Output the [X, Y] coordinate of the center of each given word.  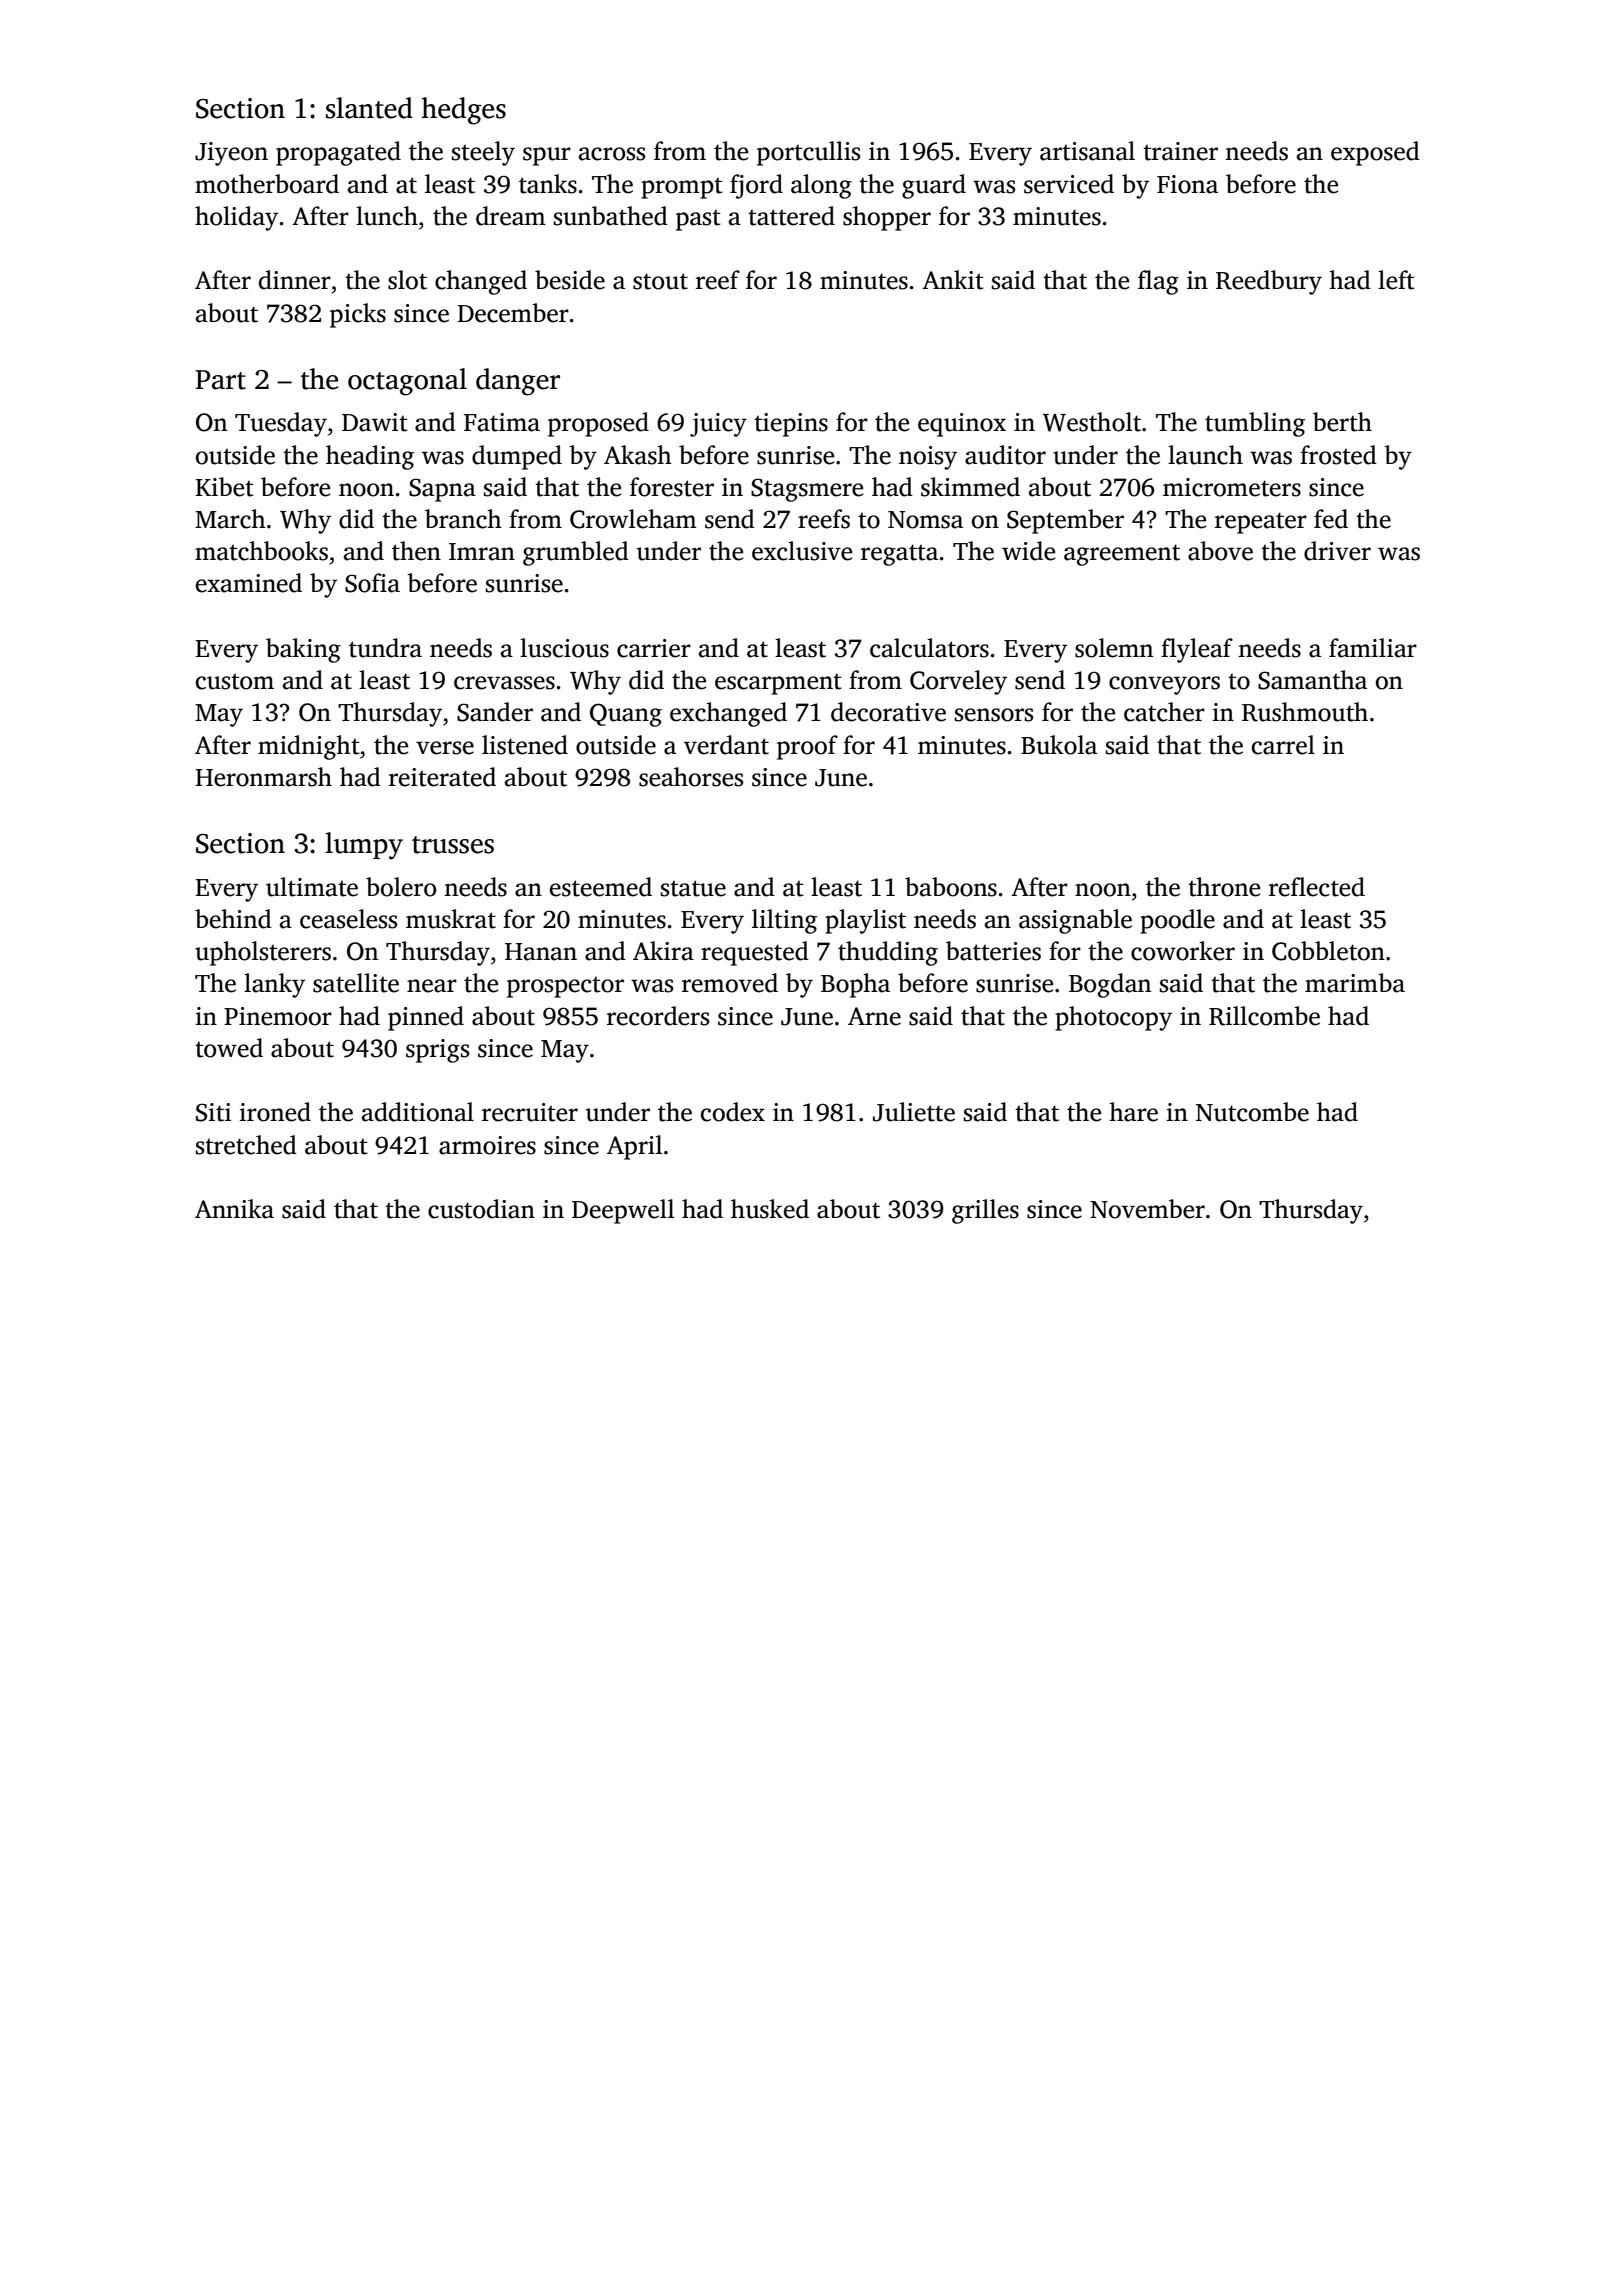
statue [693, 888]
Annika [234, 1209]
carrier [654, 648]
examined [249, 583]
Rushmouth [1305, 712]
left [1396, 280]
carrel [1283, 745]
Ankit [953, 280]
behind [233, 919]
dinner [295, 280]
